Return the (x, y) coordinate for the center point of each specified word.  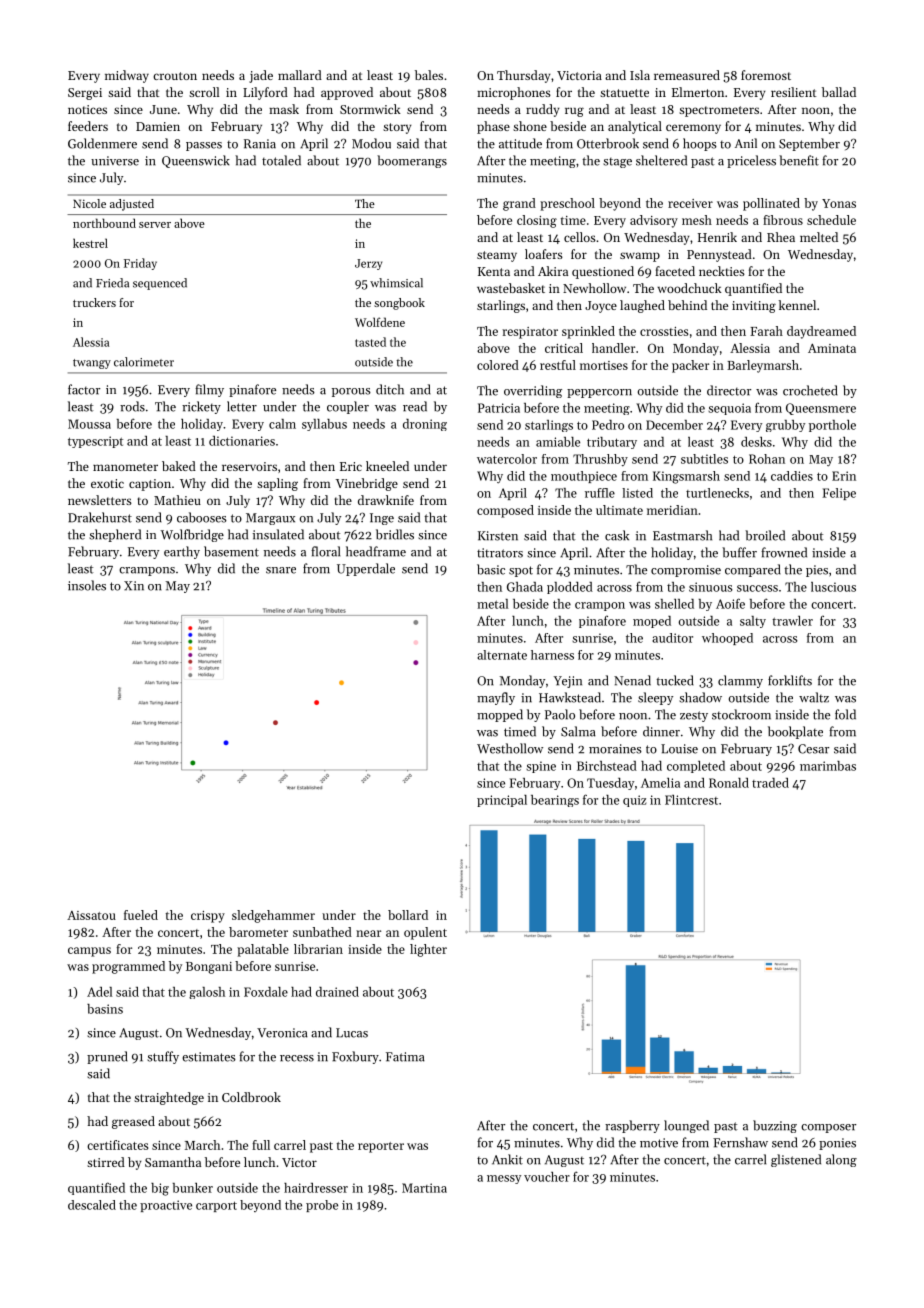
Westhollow (510, 748)
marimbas (828, 766)
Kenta (494, 271)
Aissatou (91, 915)
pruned (107, 1057)
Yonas (839, 203)
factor (84, 389)
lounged (686, 1126)
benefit (799, 160)
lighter (428, 950)
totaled (281, 160)
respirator (530, 333)
